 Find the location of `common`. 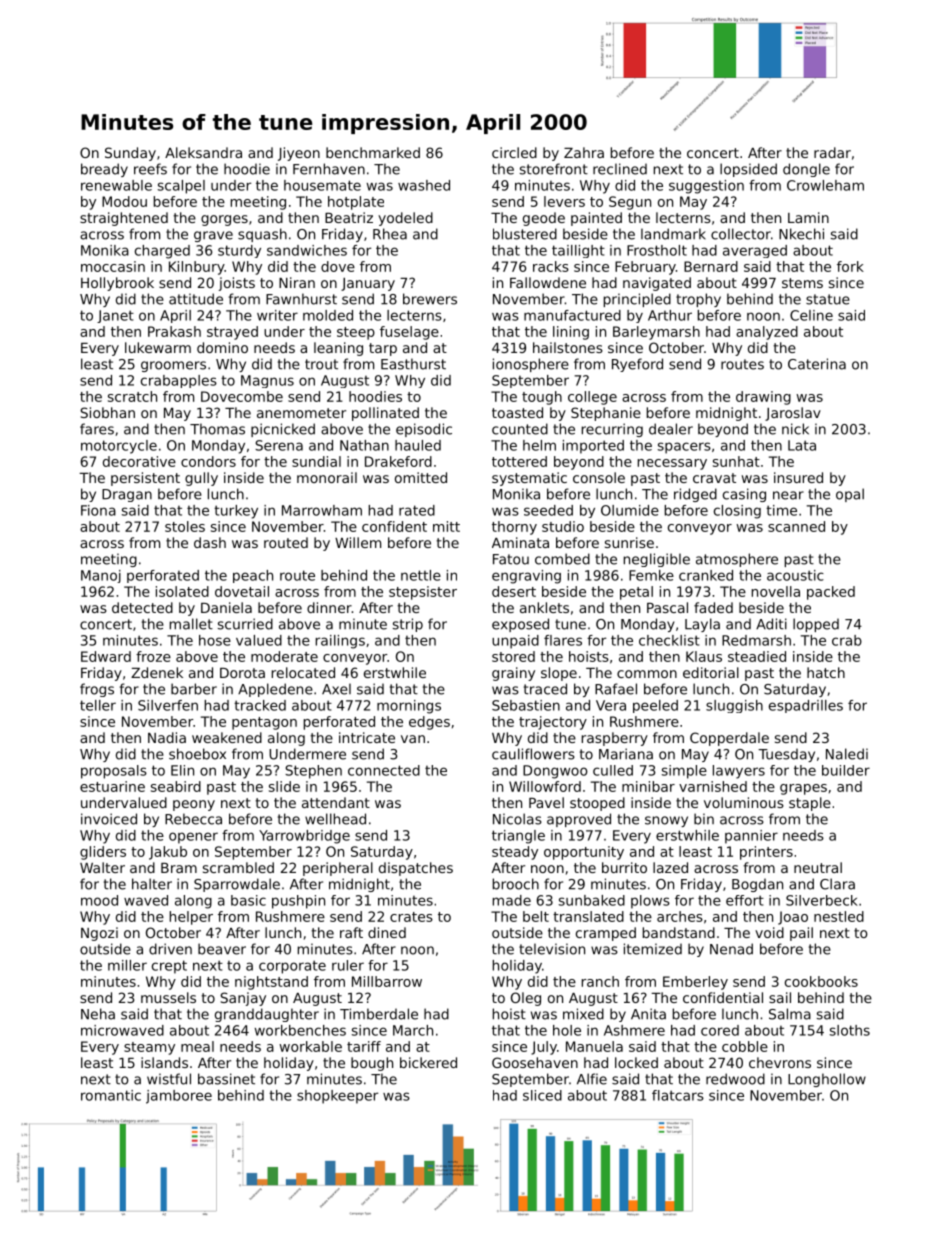

common is located at coordinates (647, 674).
